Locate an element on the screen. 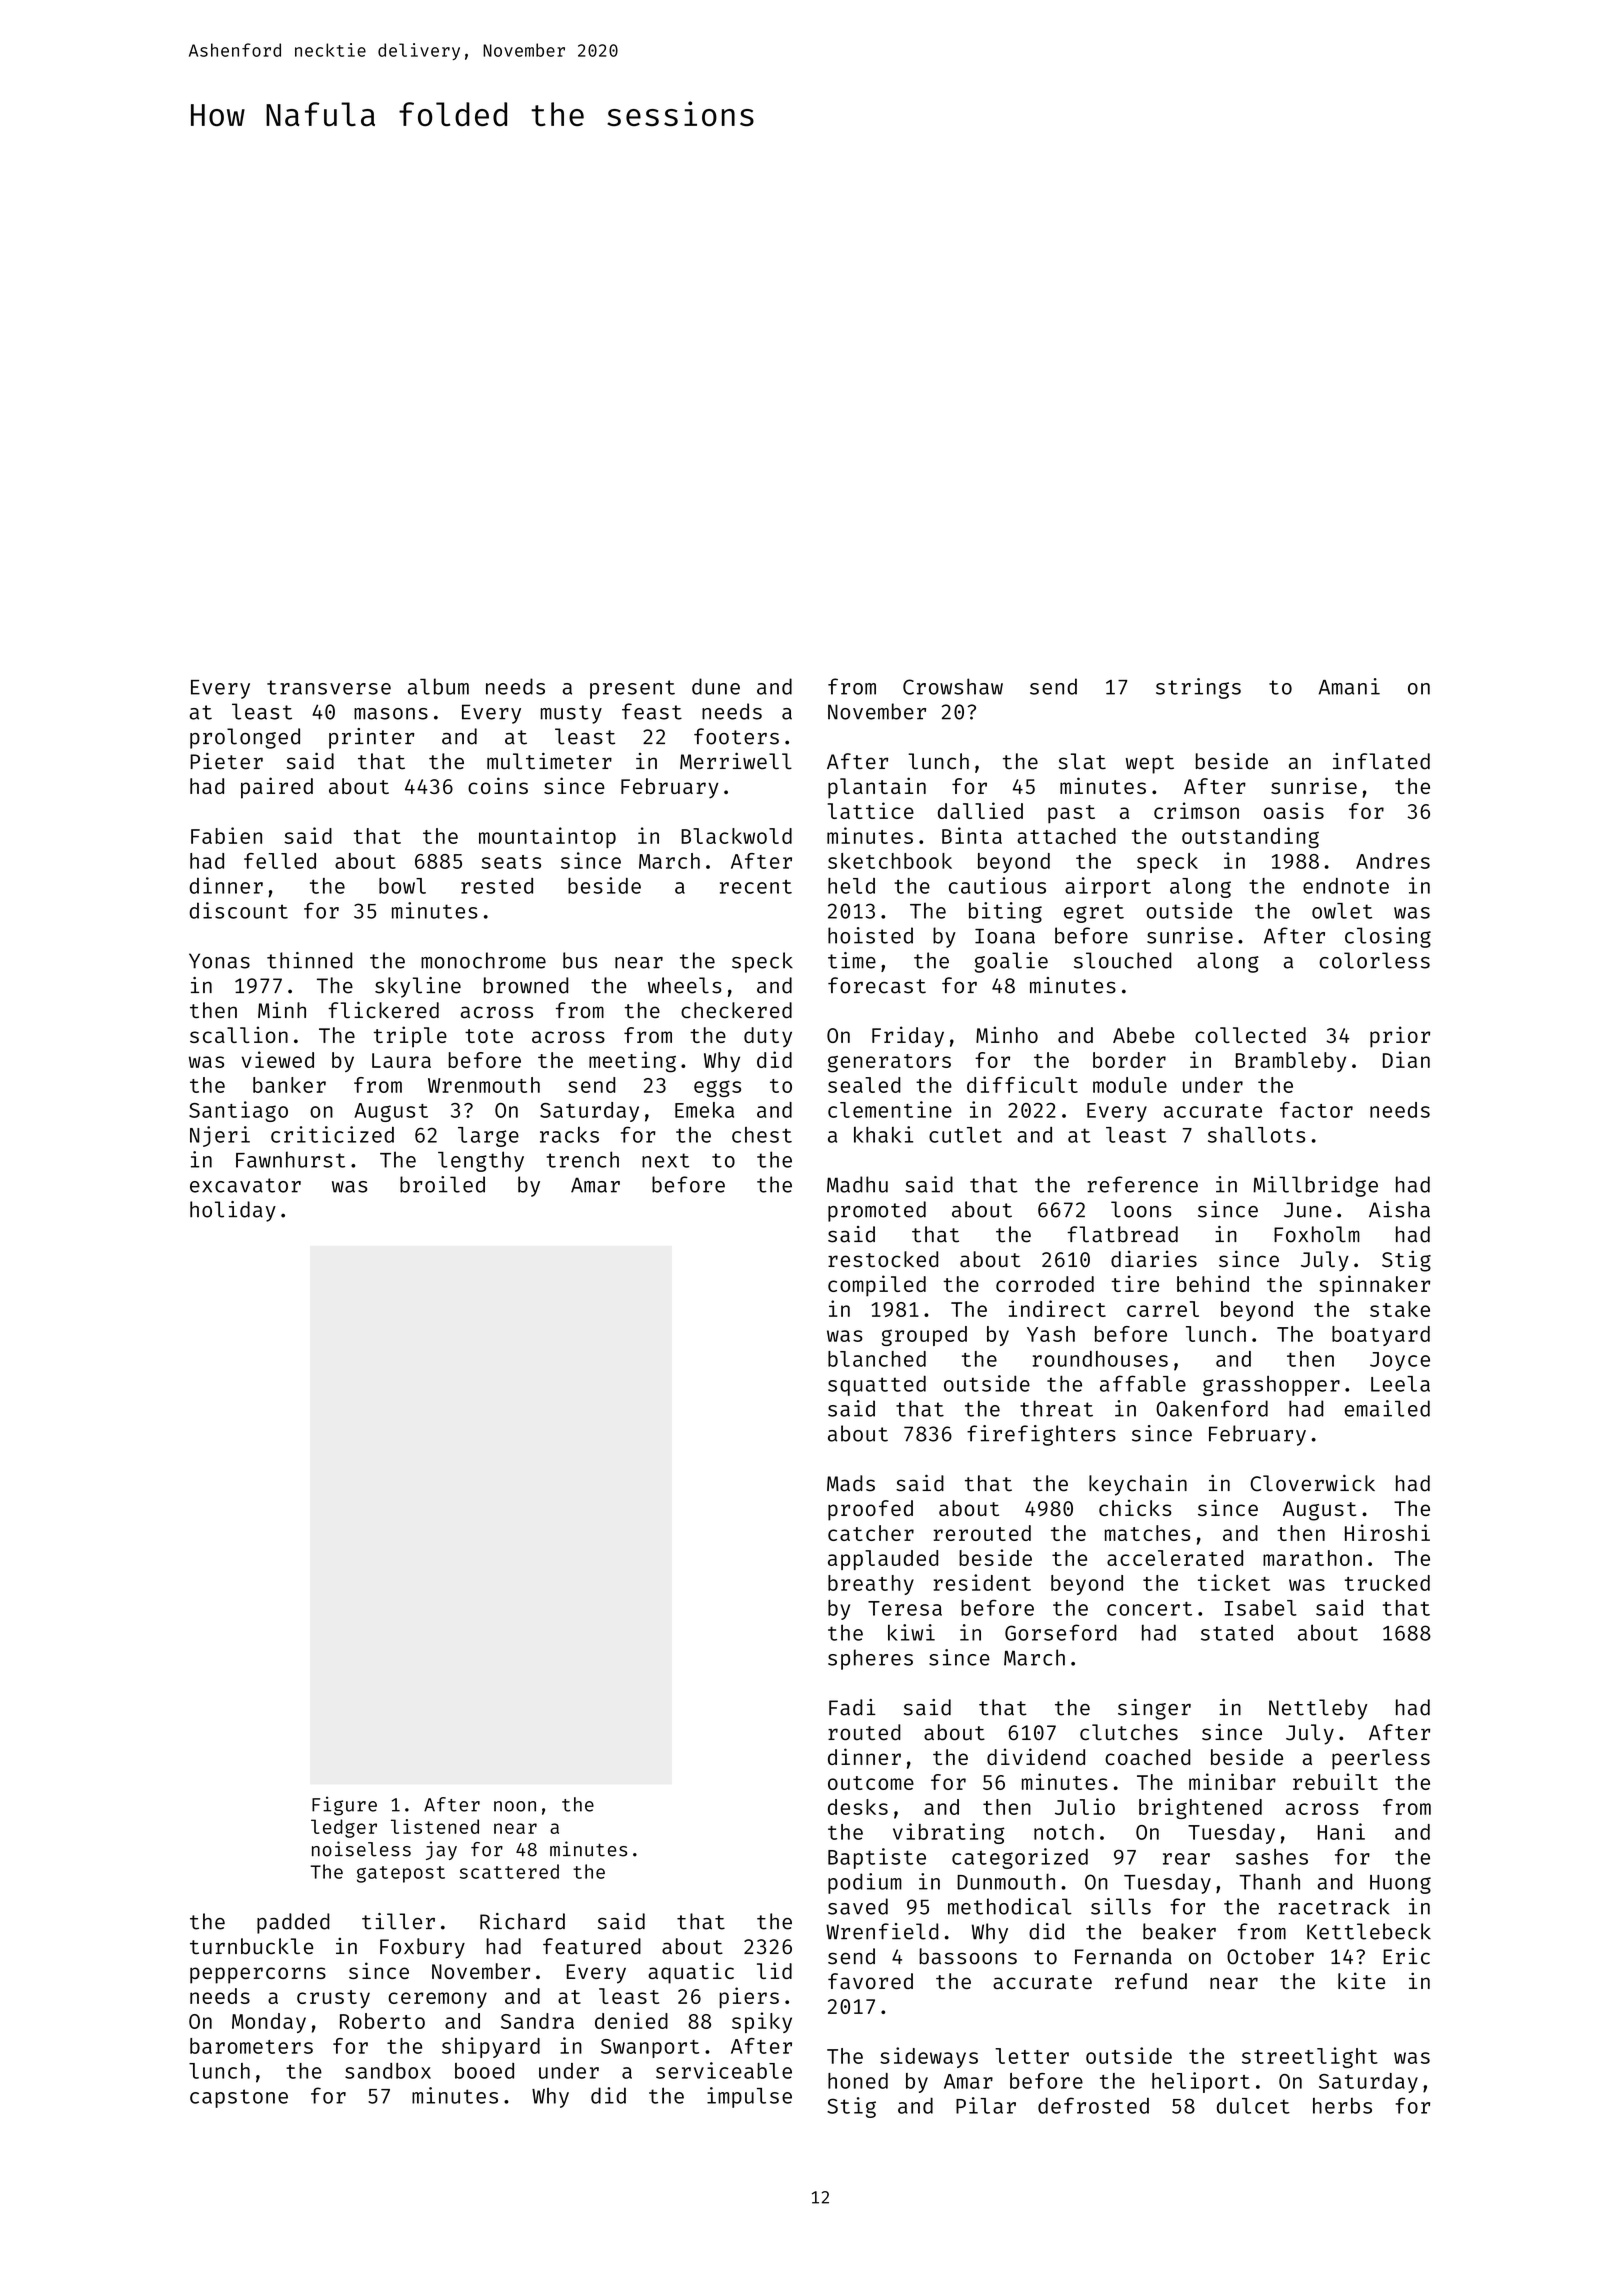 This screenshot has height=2292, width=1620. Mads is located at coordinates (851, 1483).
